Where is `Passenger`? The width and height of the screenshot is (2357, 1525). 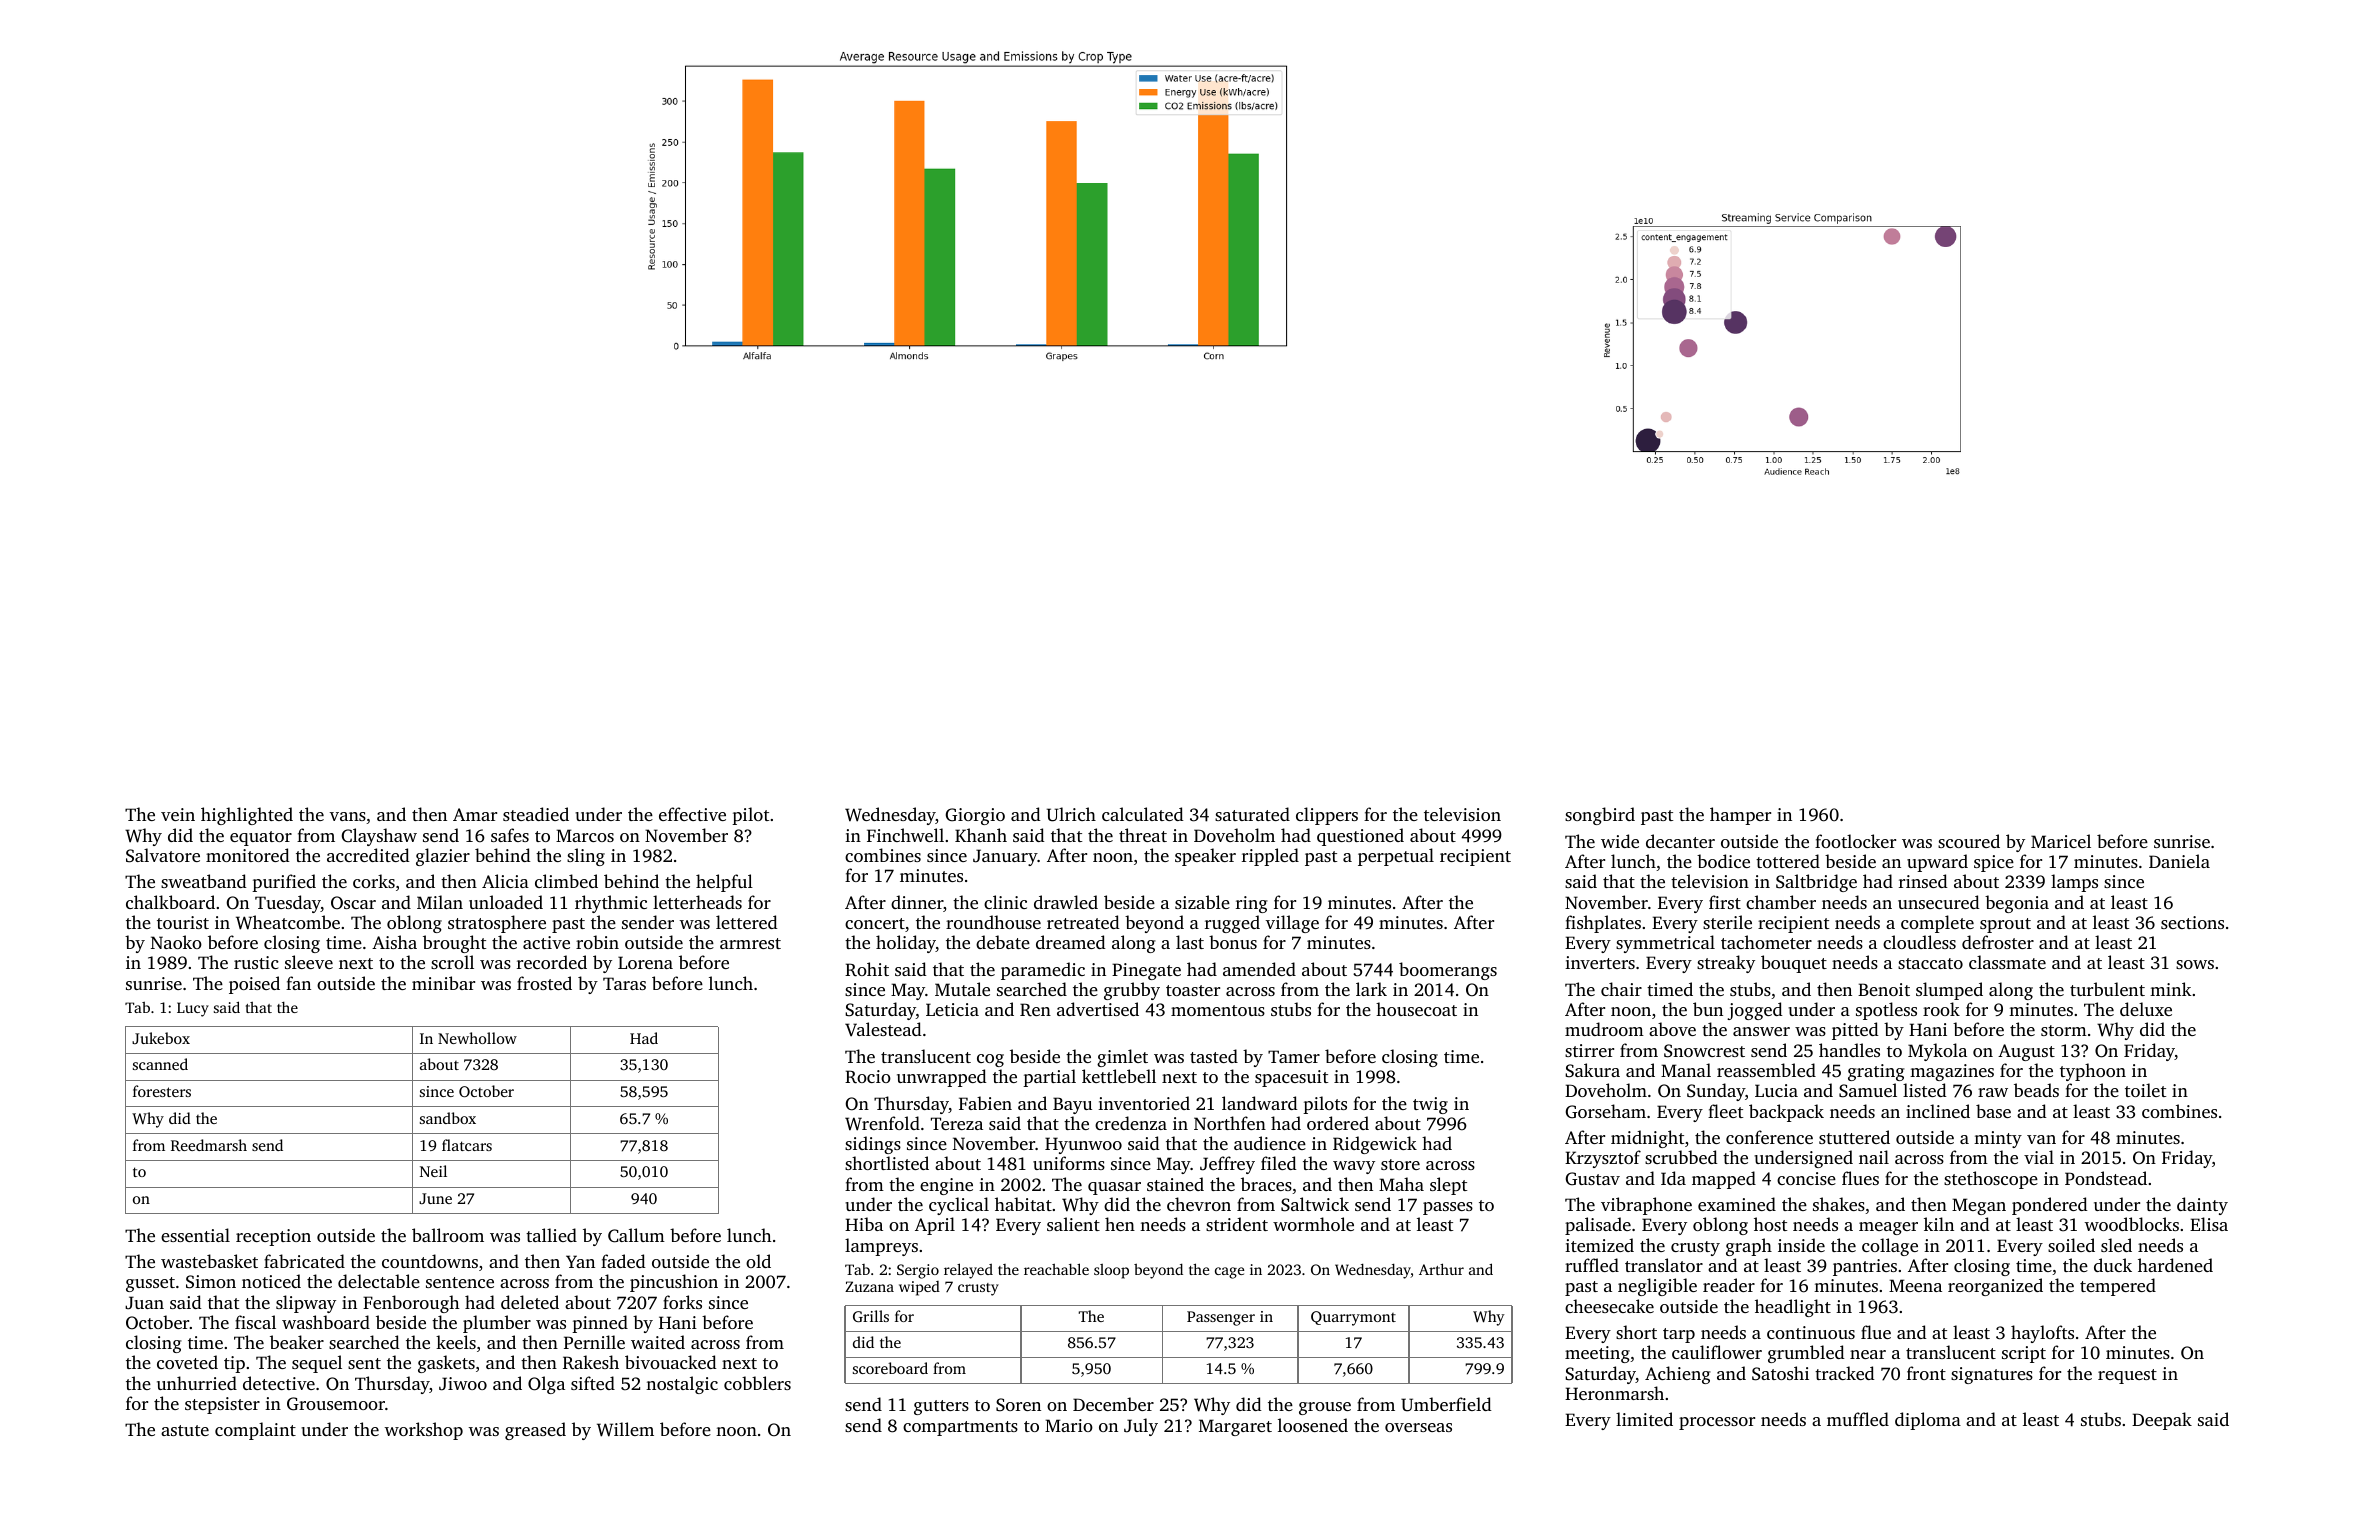
Passenger is located at coordinates (1221, 1318).
